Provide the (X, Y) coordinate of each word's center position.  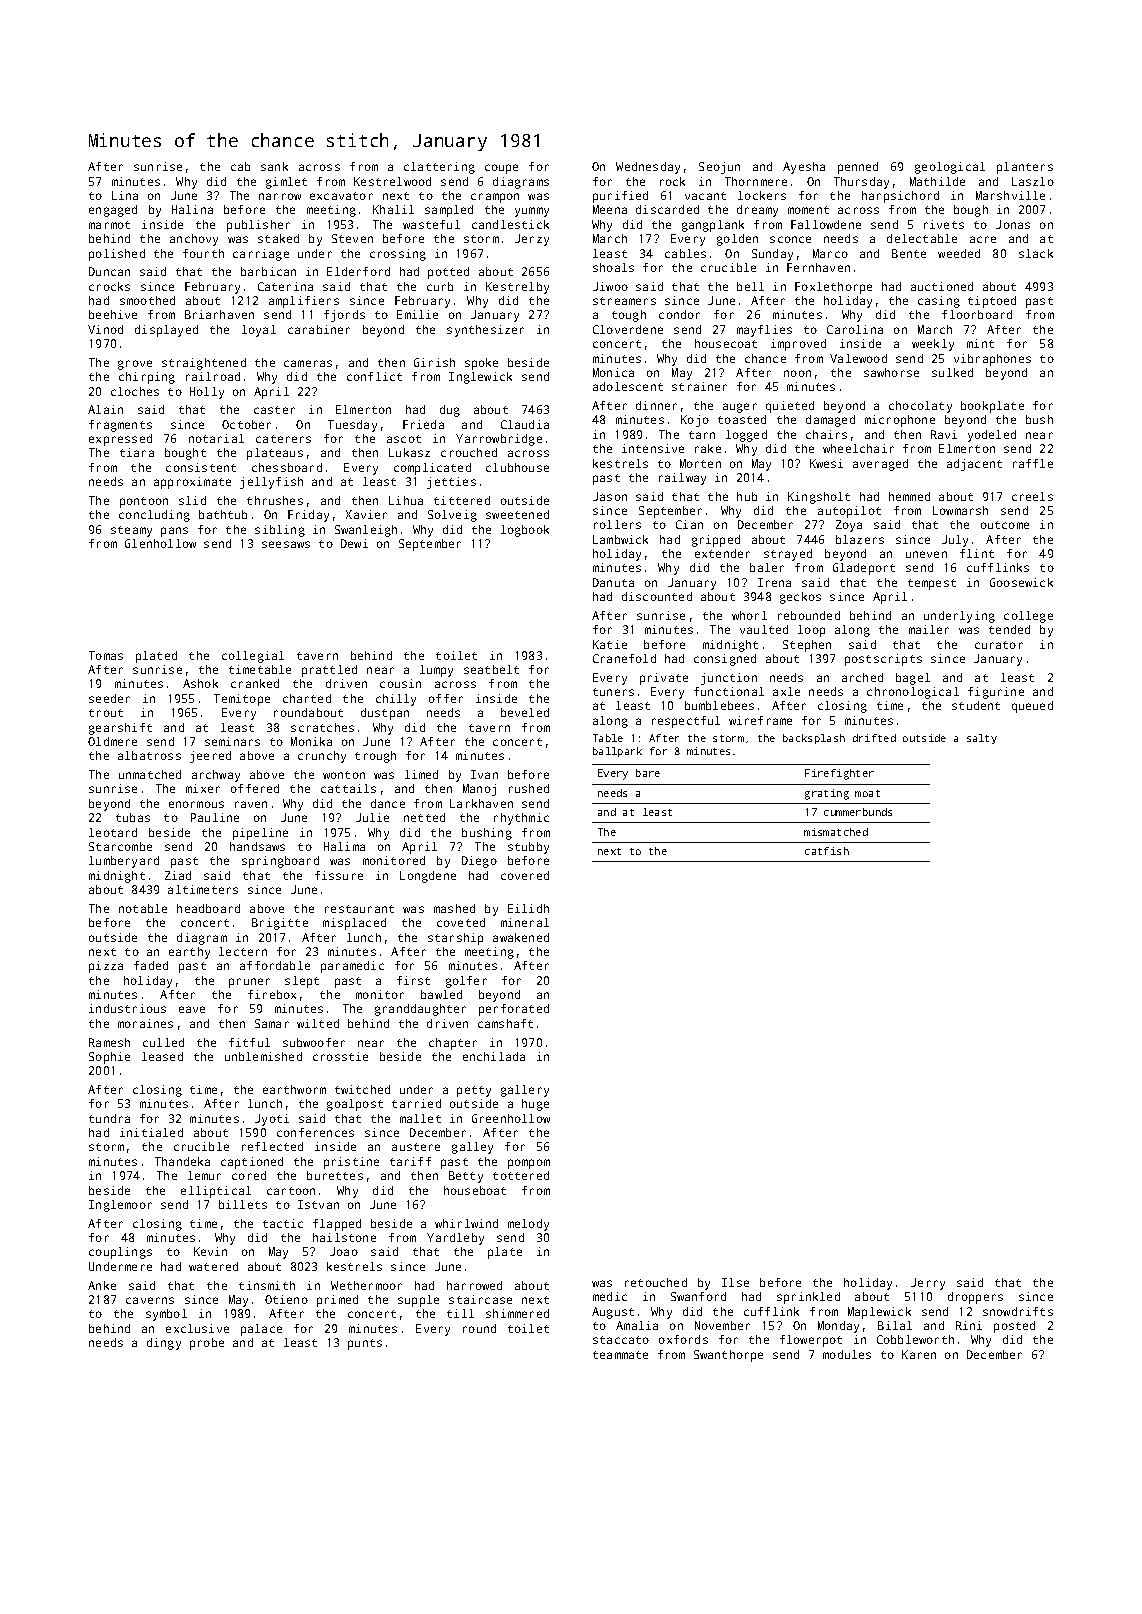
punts (365, 1344)
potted (448, 273)
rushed (529, 788)
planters (1025, 168)
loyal (259, 331)
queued (1032, 707)
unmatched (150, 774)
